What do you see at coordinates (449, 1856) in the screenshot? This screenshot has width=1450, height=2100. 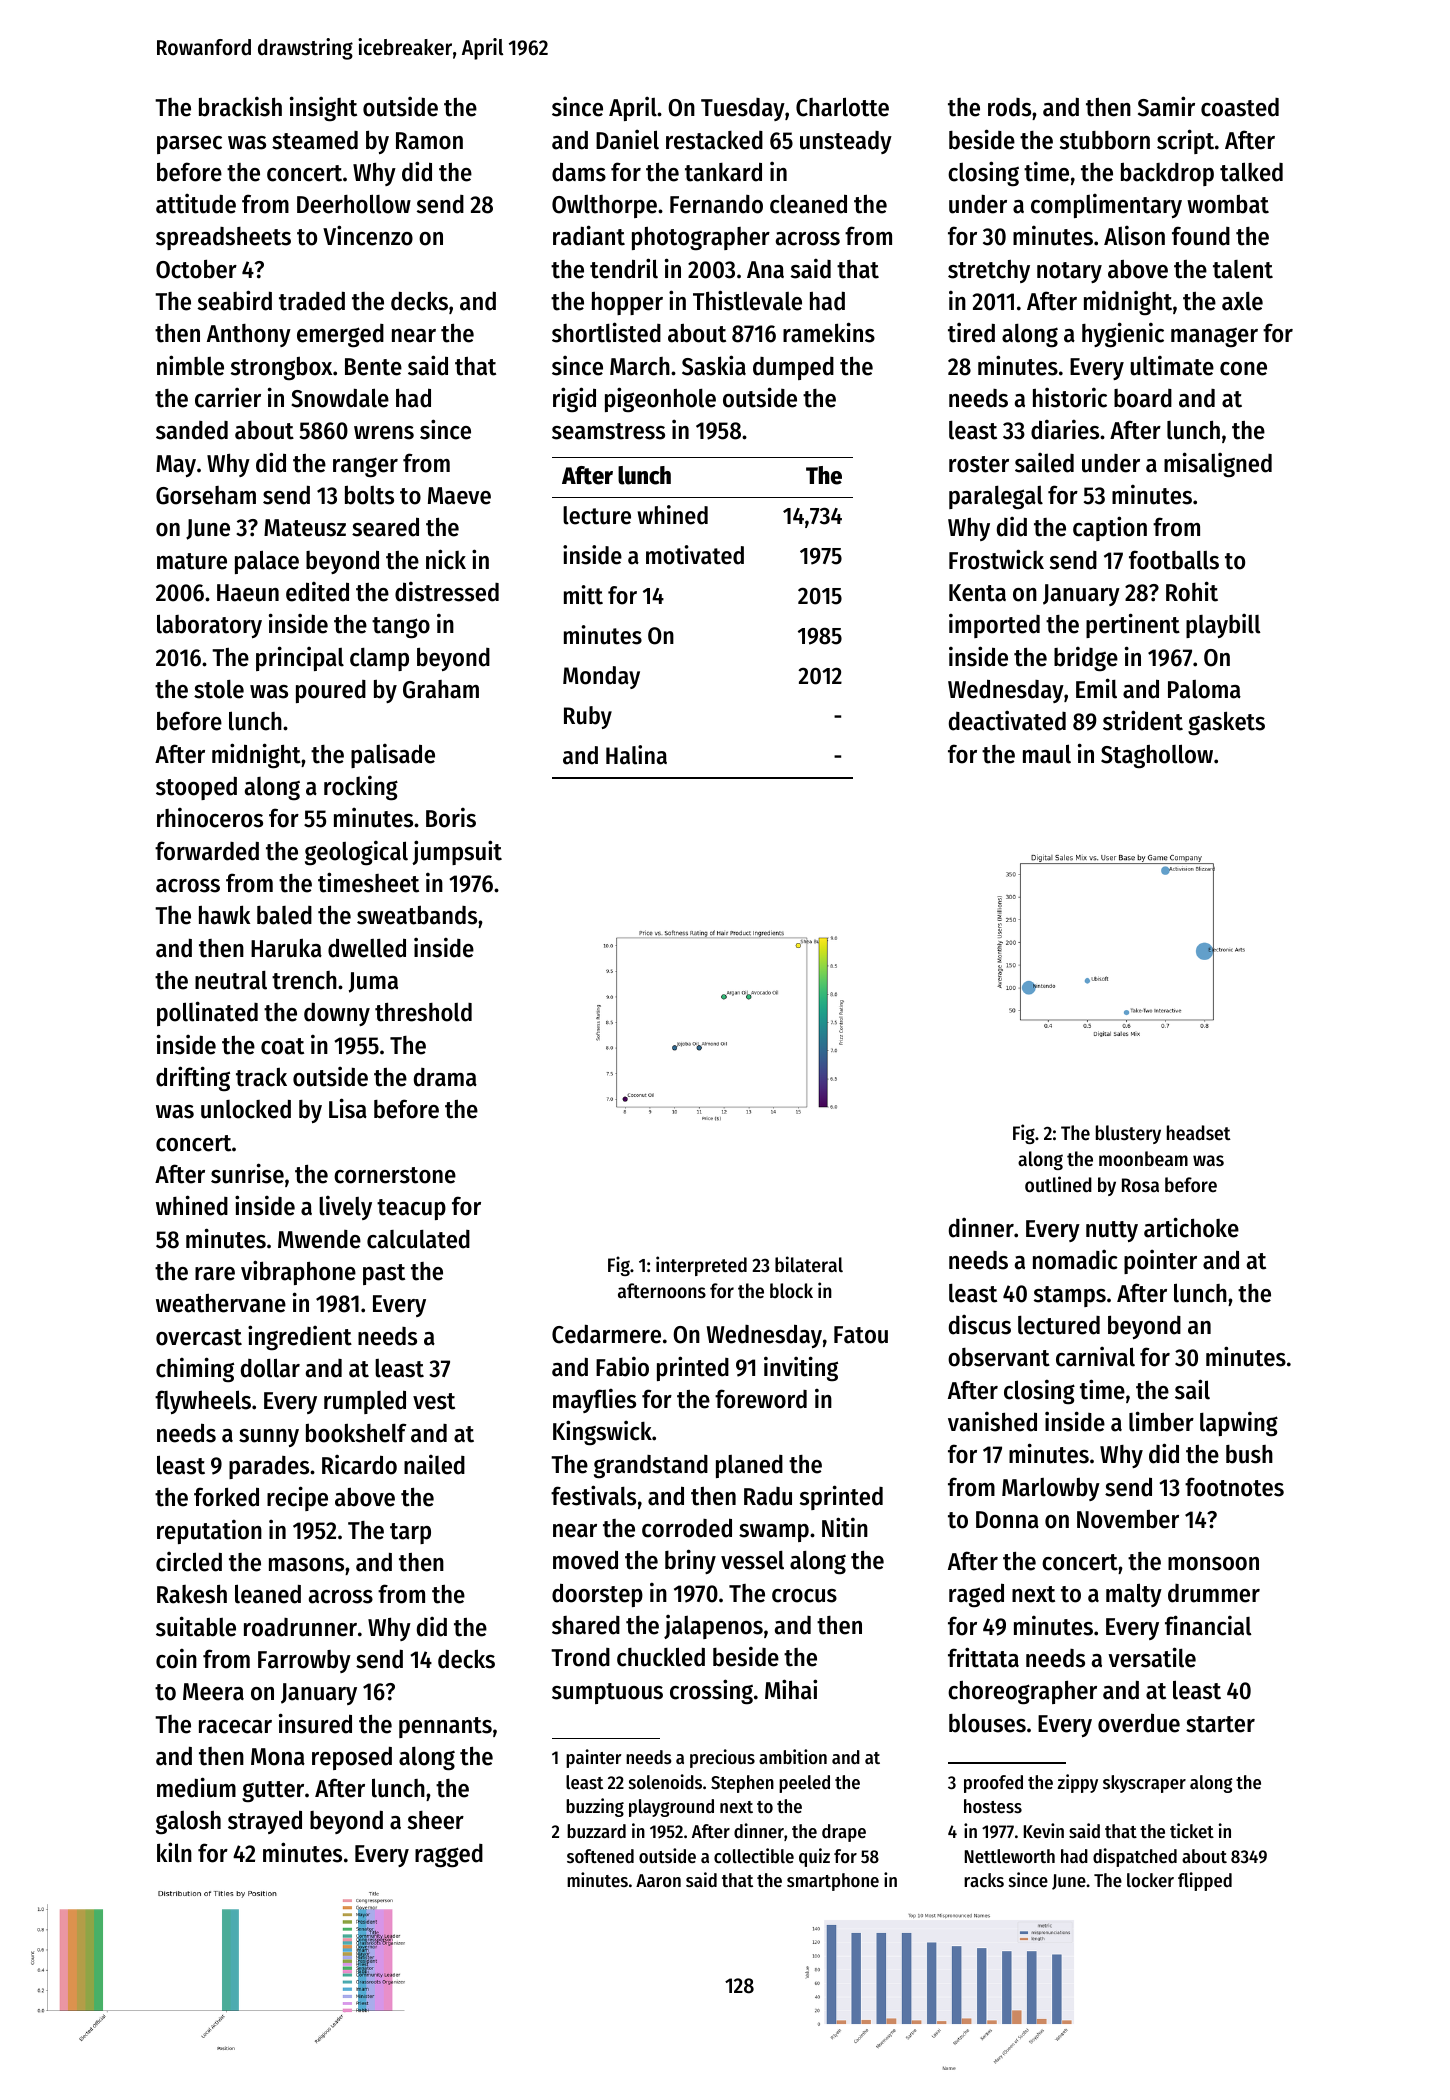 I see `ragged` at bounding box center [449, 1856].
